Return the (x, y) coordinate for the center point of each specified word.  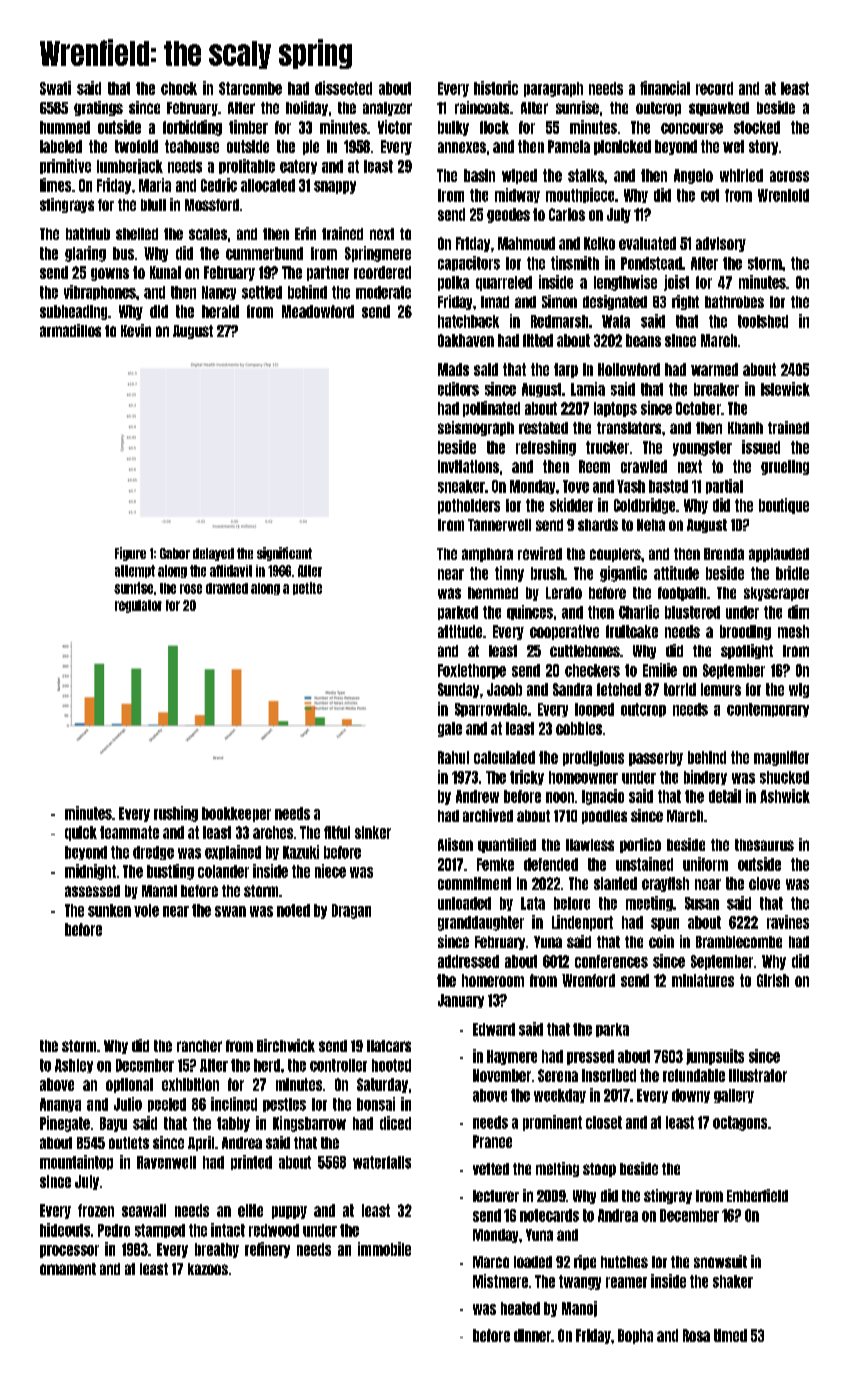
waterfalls (382, 1162)
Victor (395, 127)
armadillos (70, 330)
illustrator (758, 1075)
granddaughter (481, 923)
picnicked (622, 147)
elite (250, 1210)
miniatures (703, 980)
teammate (129, 832)
